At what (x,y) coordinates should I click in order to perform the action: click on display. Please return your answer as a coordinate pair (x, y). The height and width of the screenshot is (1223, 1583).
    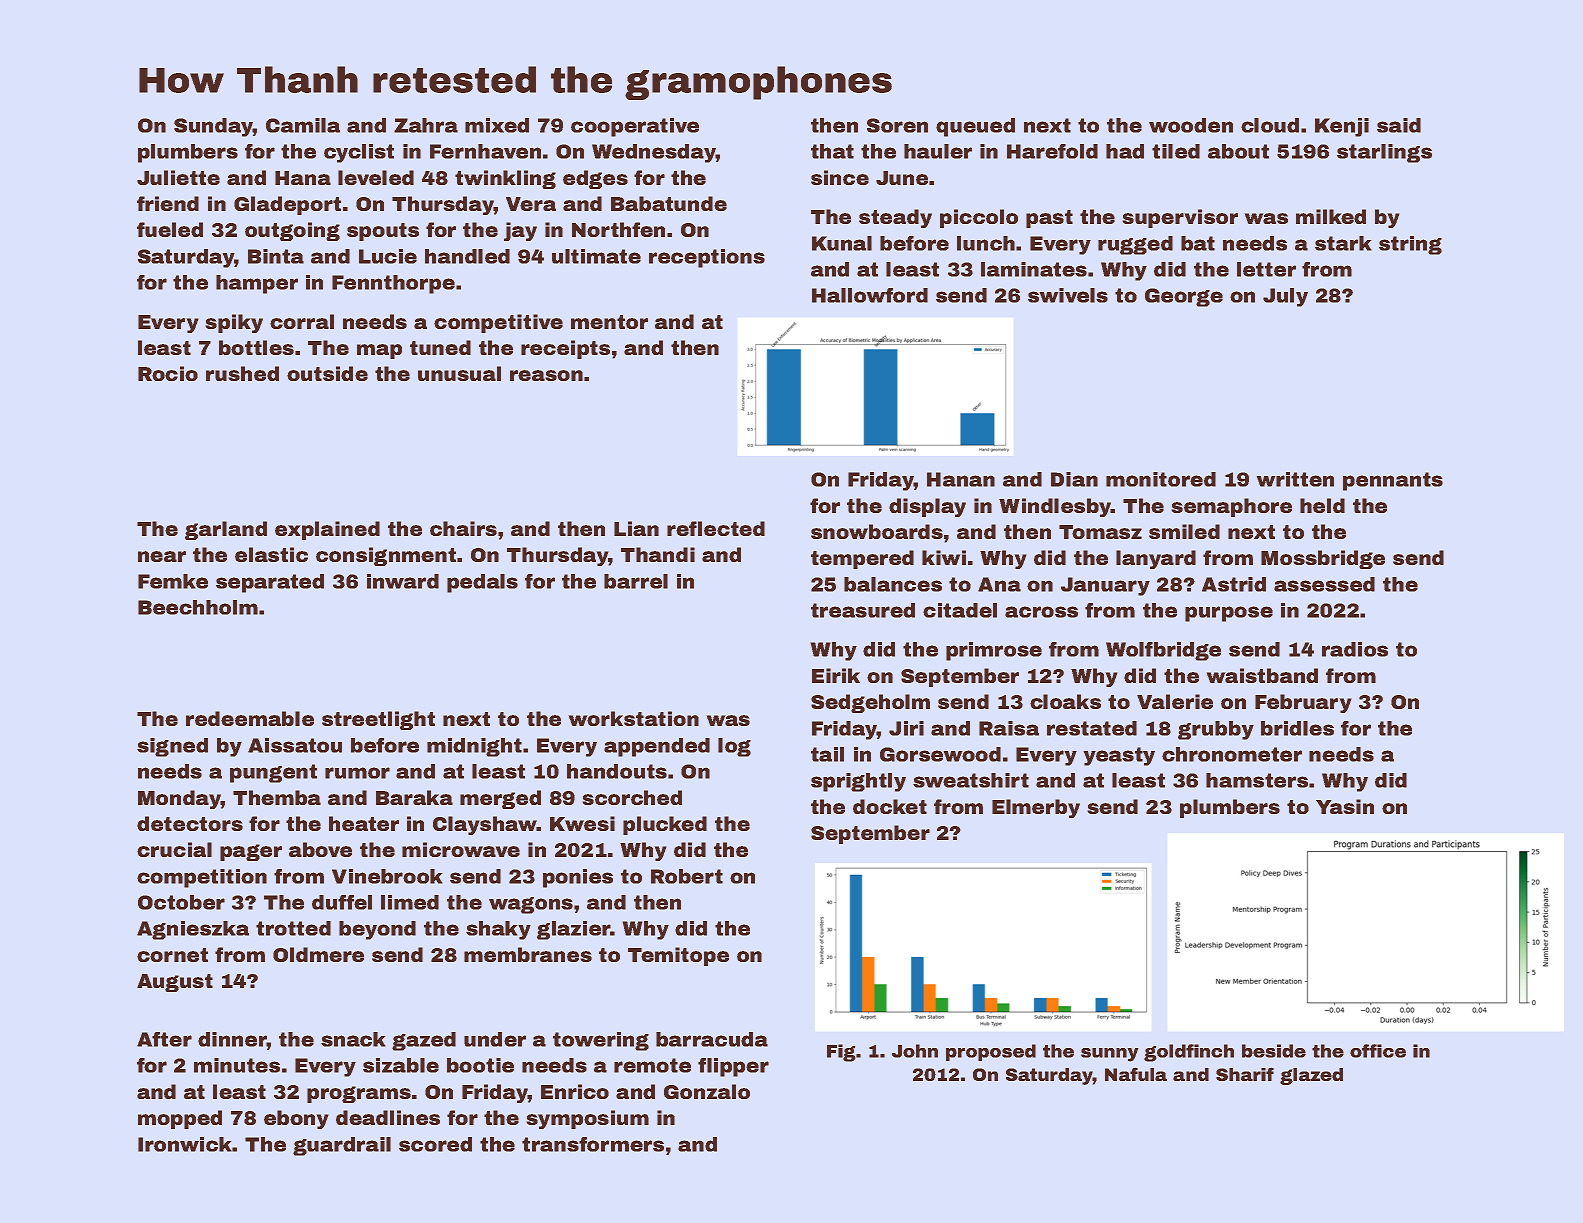
    Looking at the image, I should click on (927, 507).
